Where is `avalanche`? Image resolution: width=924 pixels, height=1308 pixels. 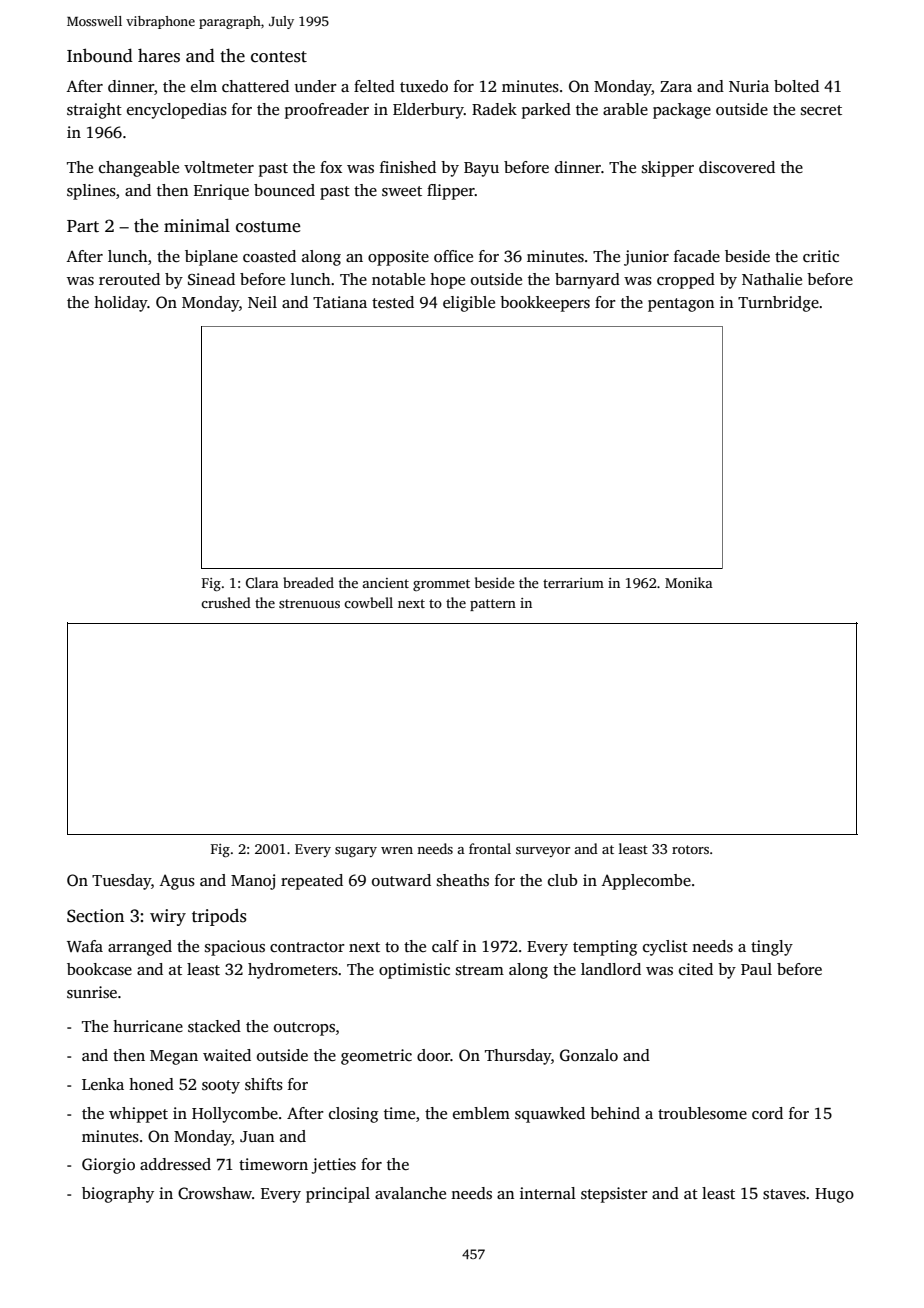 avalanche is located at coordinates (410, 1193).
